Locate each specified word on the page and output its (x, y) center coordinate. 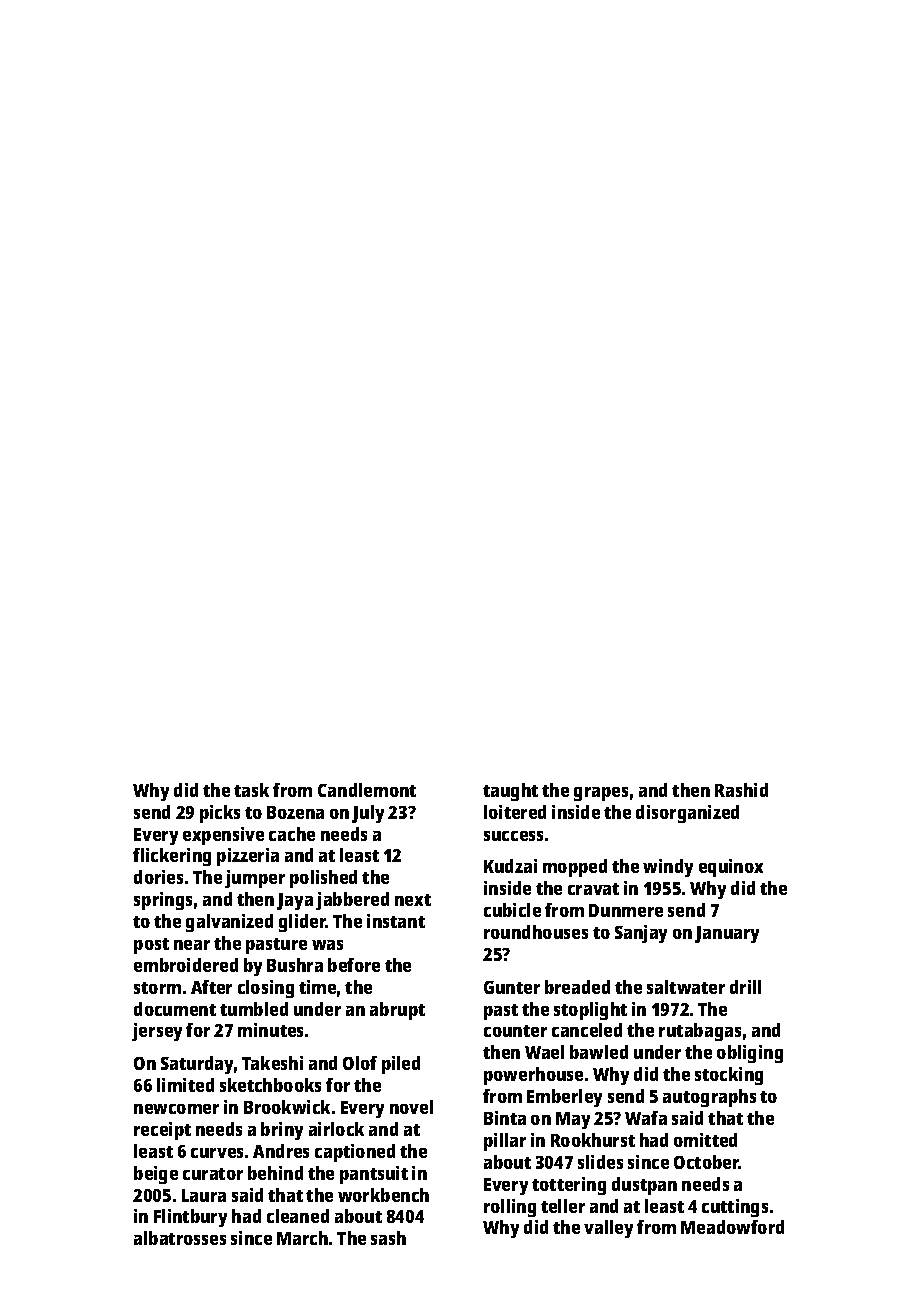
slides (600, 1162)
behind (275, 1173)
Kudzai (510, 866)
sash (388, 1238)
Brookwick (287, 1107)
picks (220, 814)
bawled (599, 1052)
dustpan (644, 1186)
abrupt (397, 1011)
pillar (505, 1142)
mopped (575, 868)
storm (157, 988)
